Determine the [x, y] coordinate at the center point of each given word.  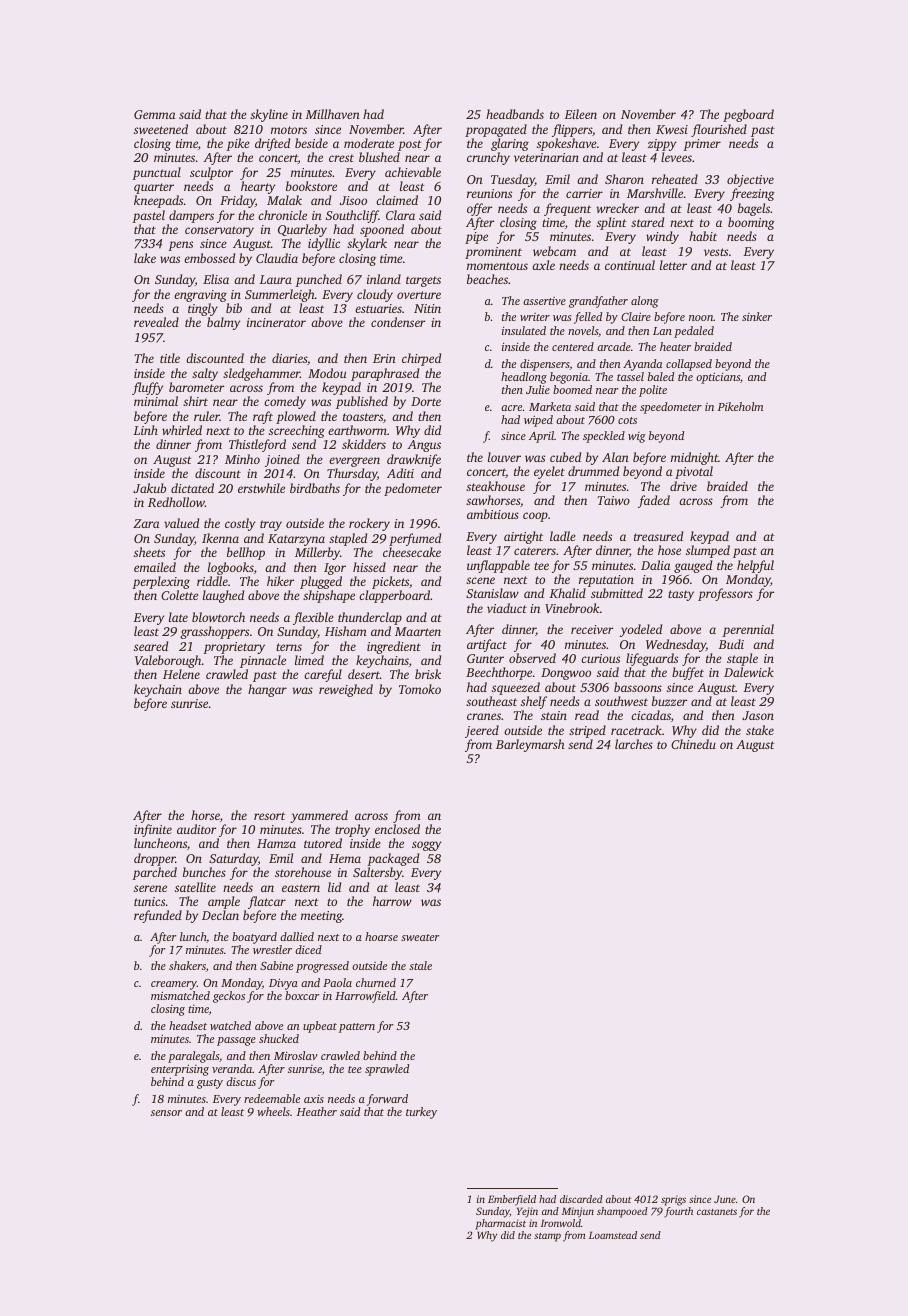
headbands [515, 114]
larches [634, 744]
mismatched [180, 995]
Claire [636, 316]
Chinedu [693, 744]
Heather [317, 1111]
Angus [424, 446]
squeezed [516, 688]
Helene [181, 674]
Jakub [149, 488]
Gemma [155, 114]
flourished [719, 130]
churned [376, 982]
